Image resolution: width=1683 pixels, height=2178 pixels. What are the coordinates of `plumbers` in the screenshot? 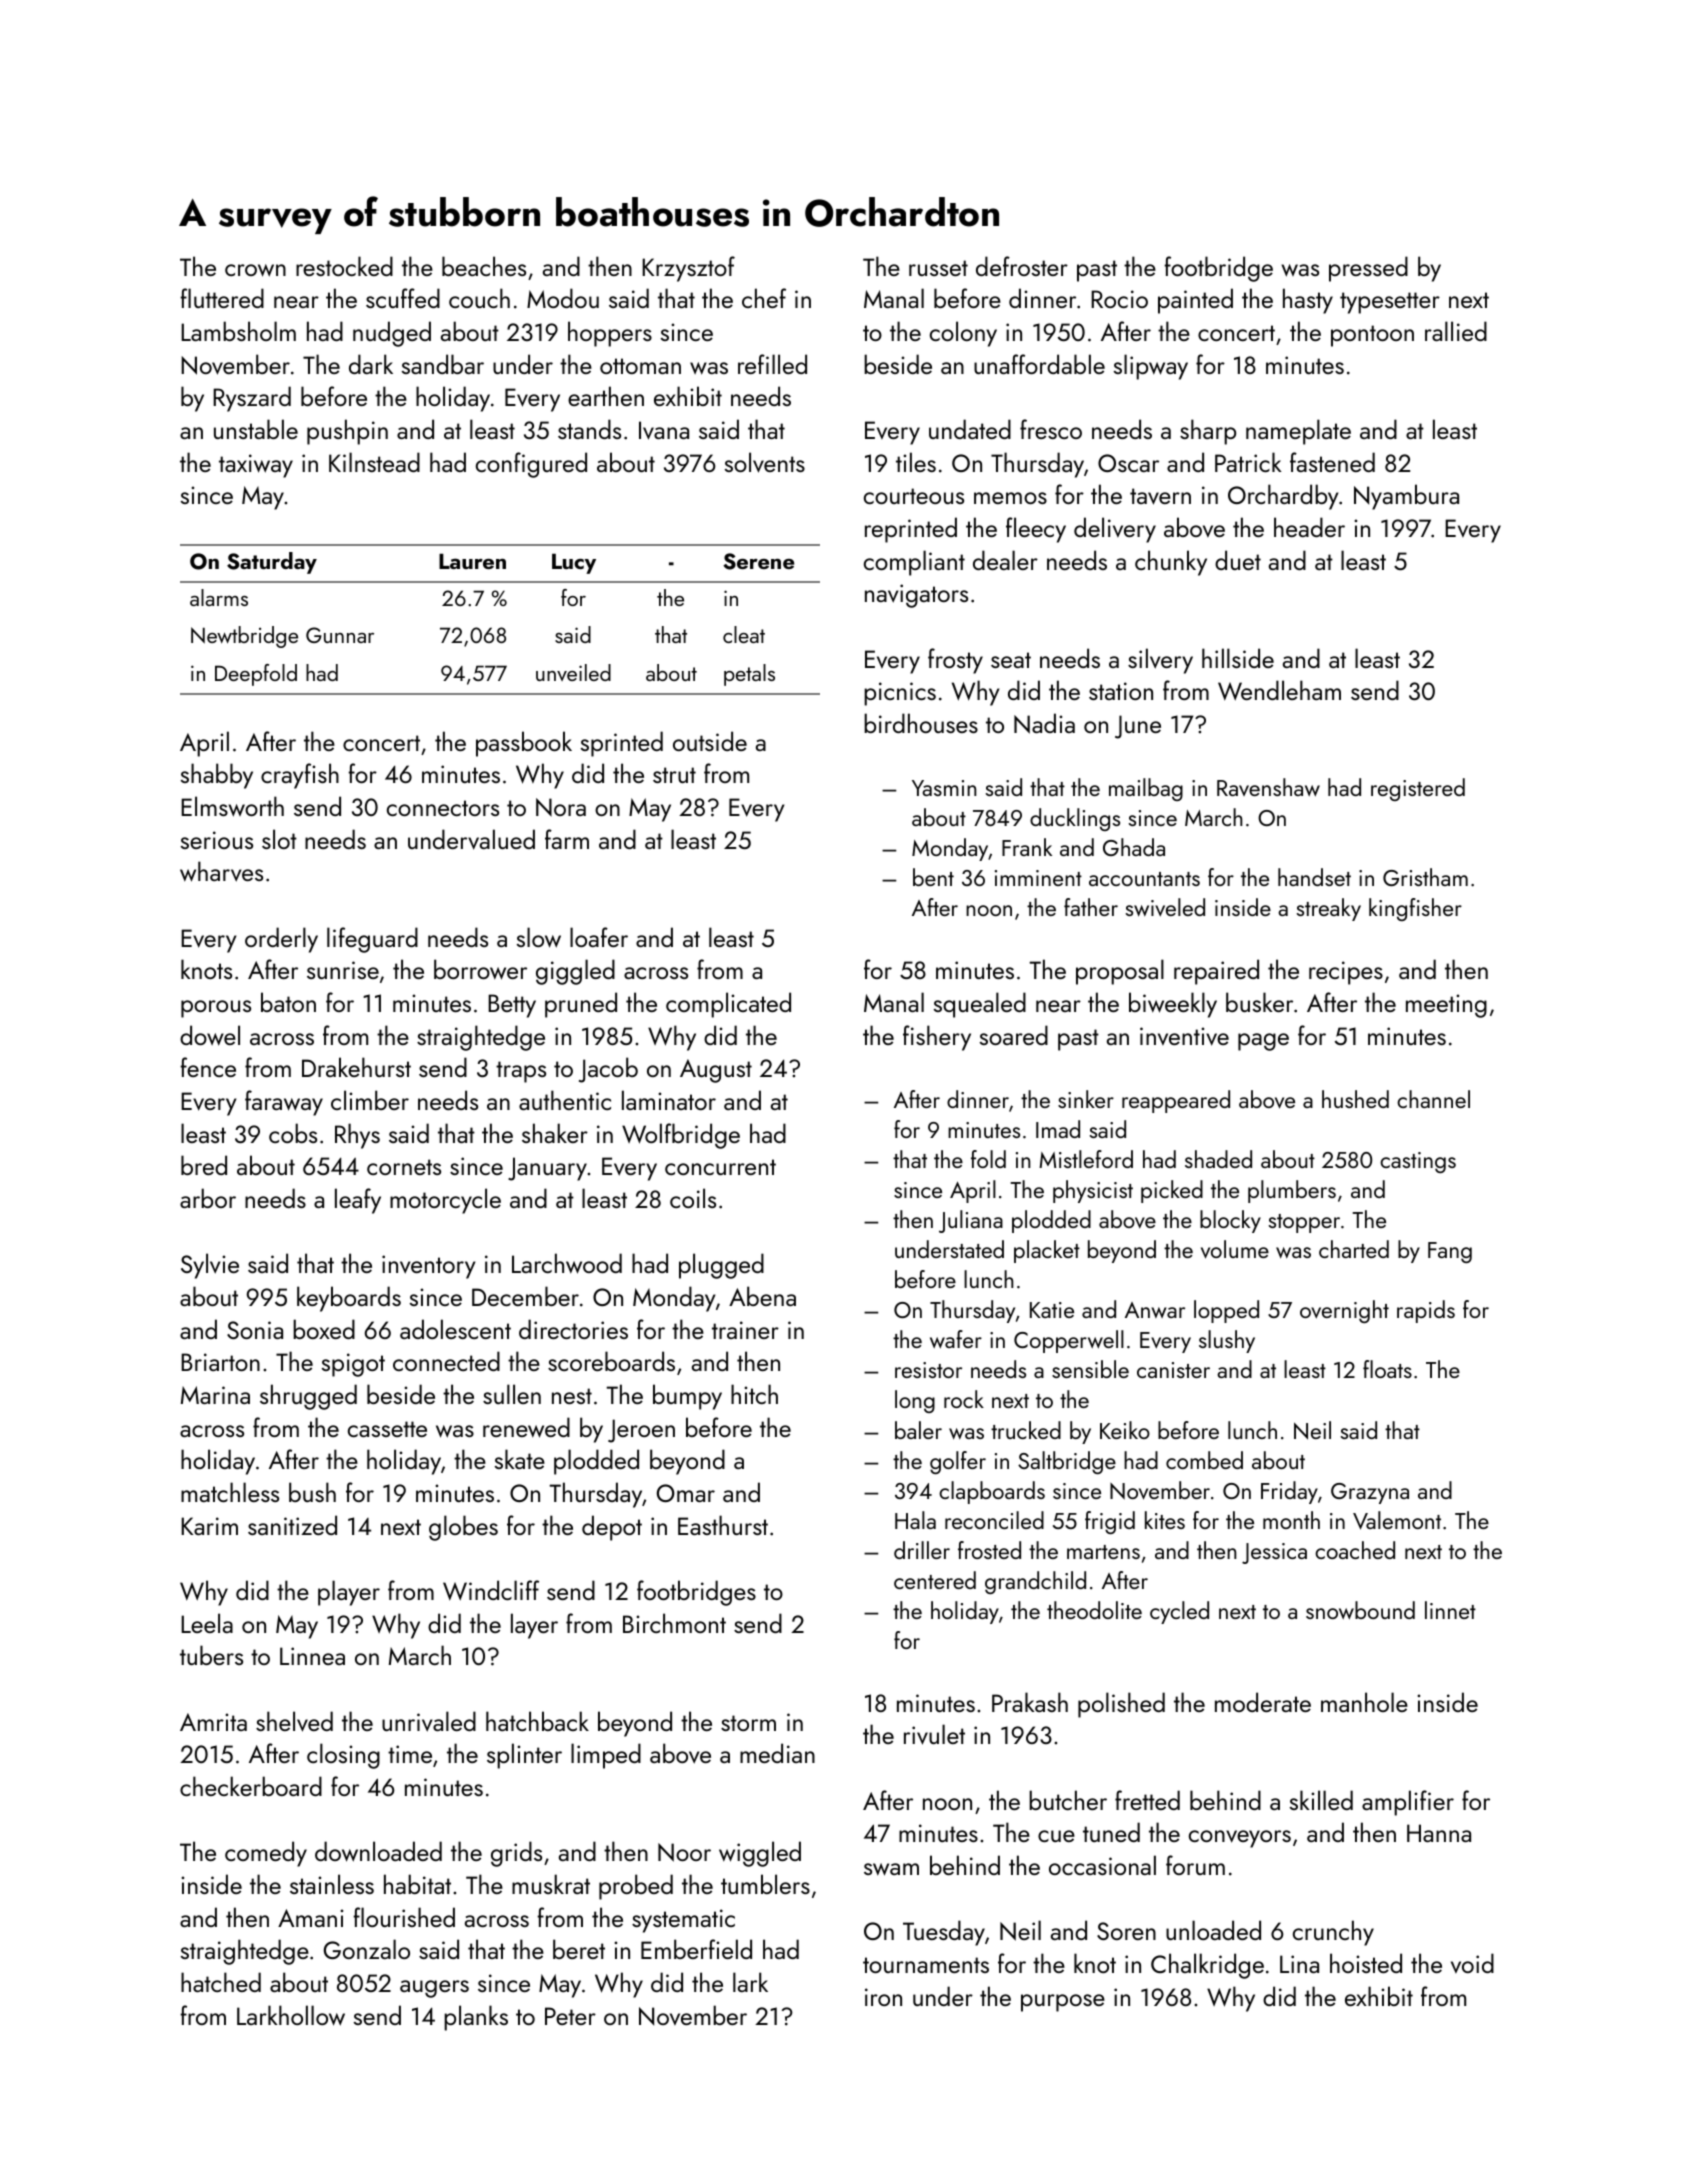 It's located at (1292, 1191).
